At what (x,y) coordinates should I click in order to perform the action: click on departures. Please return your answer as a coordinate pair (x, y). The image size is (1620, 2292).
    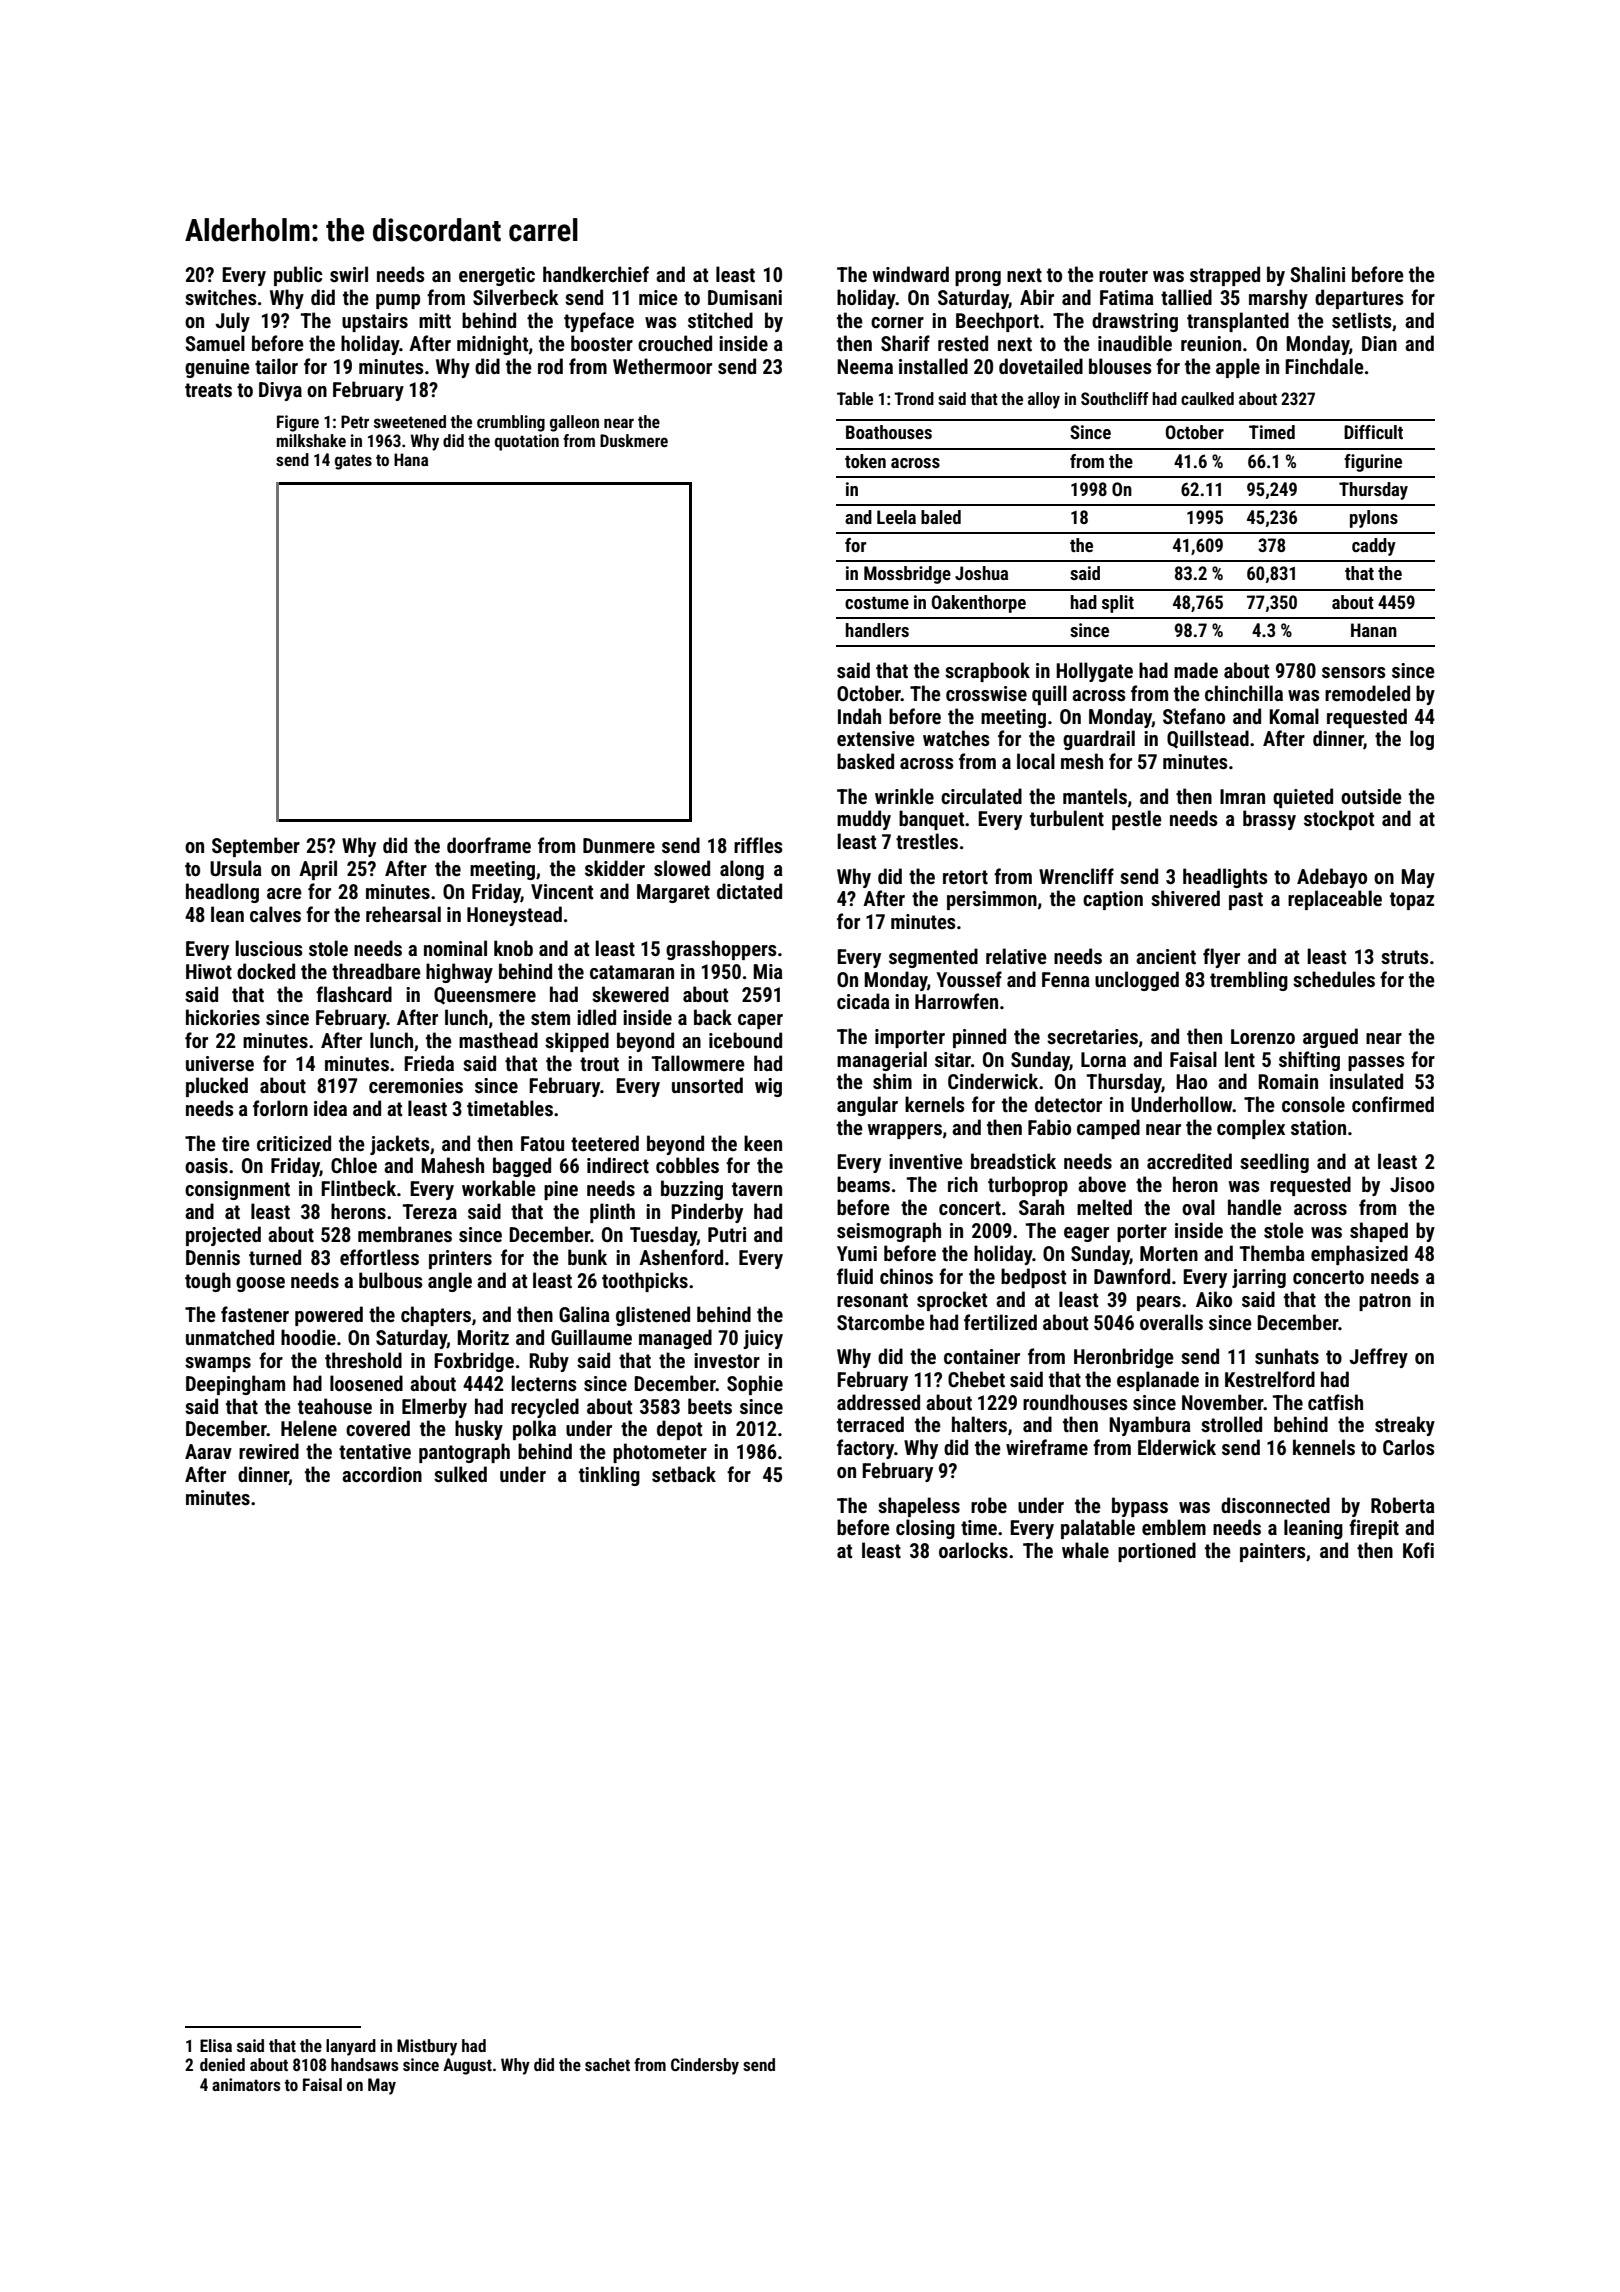
    Looking at the image, I should click on (1359, 299).
